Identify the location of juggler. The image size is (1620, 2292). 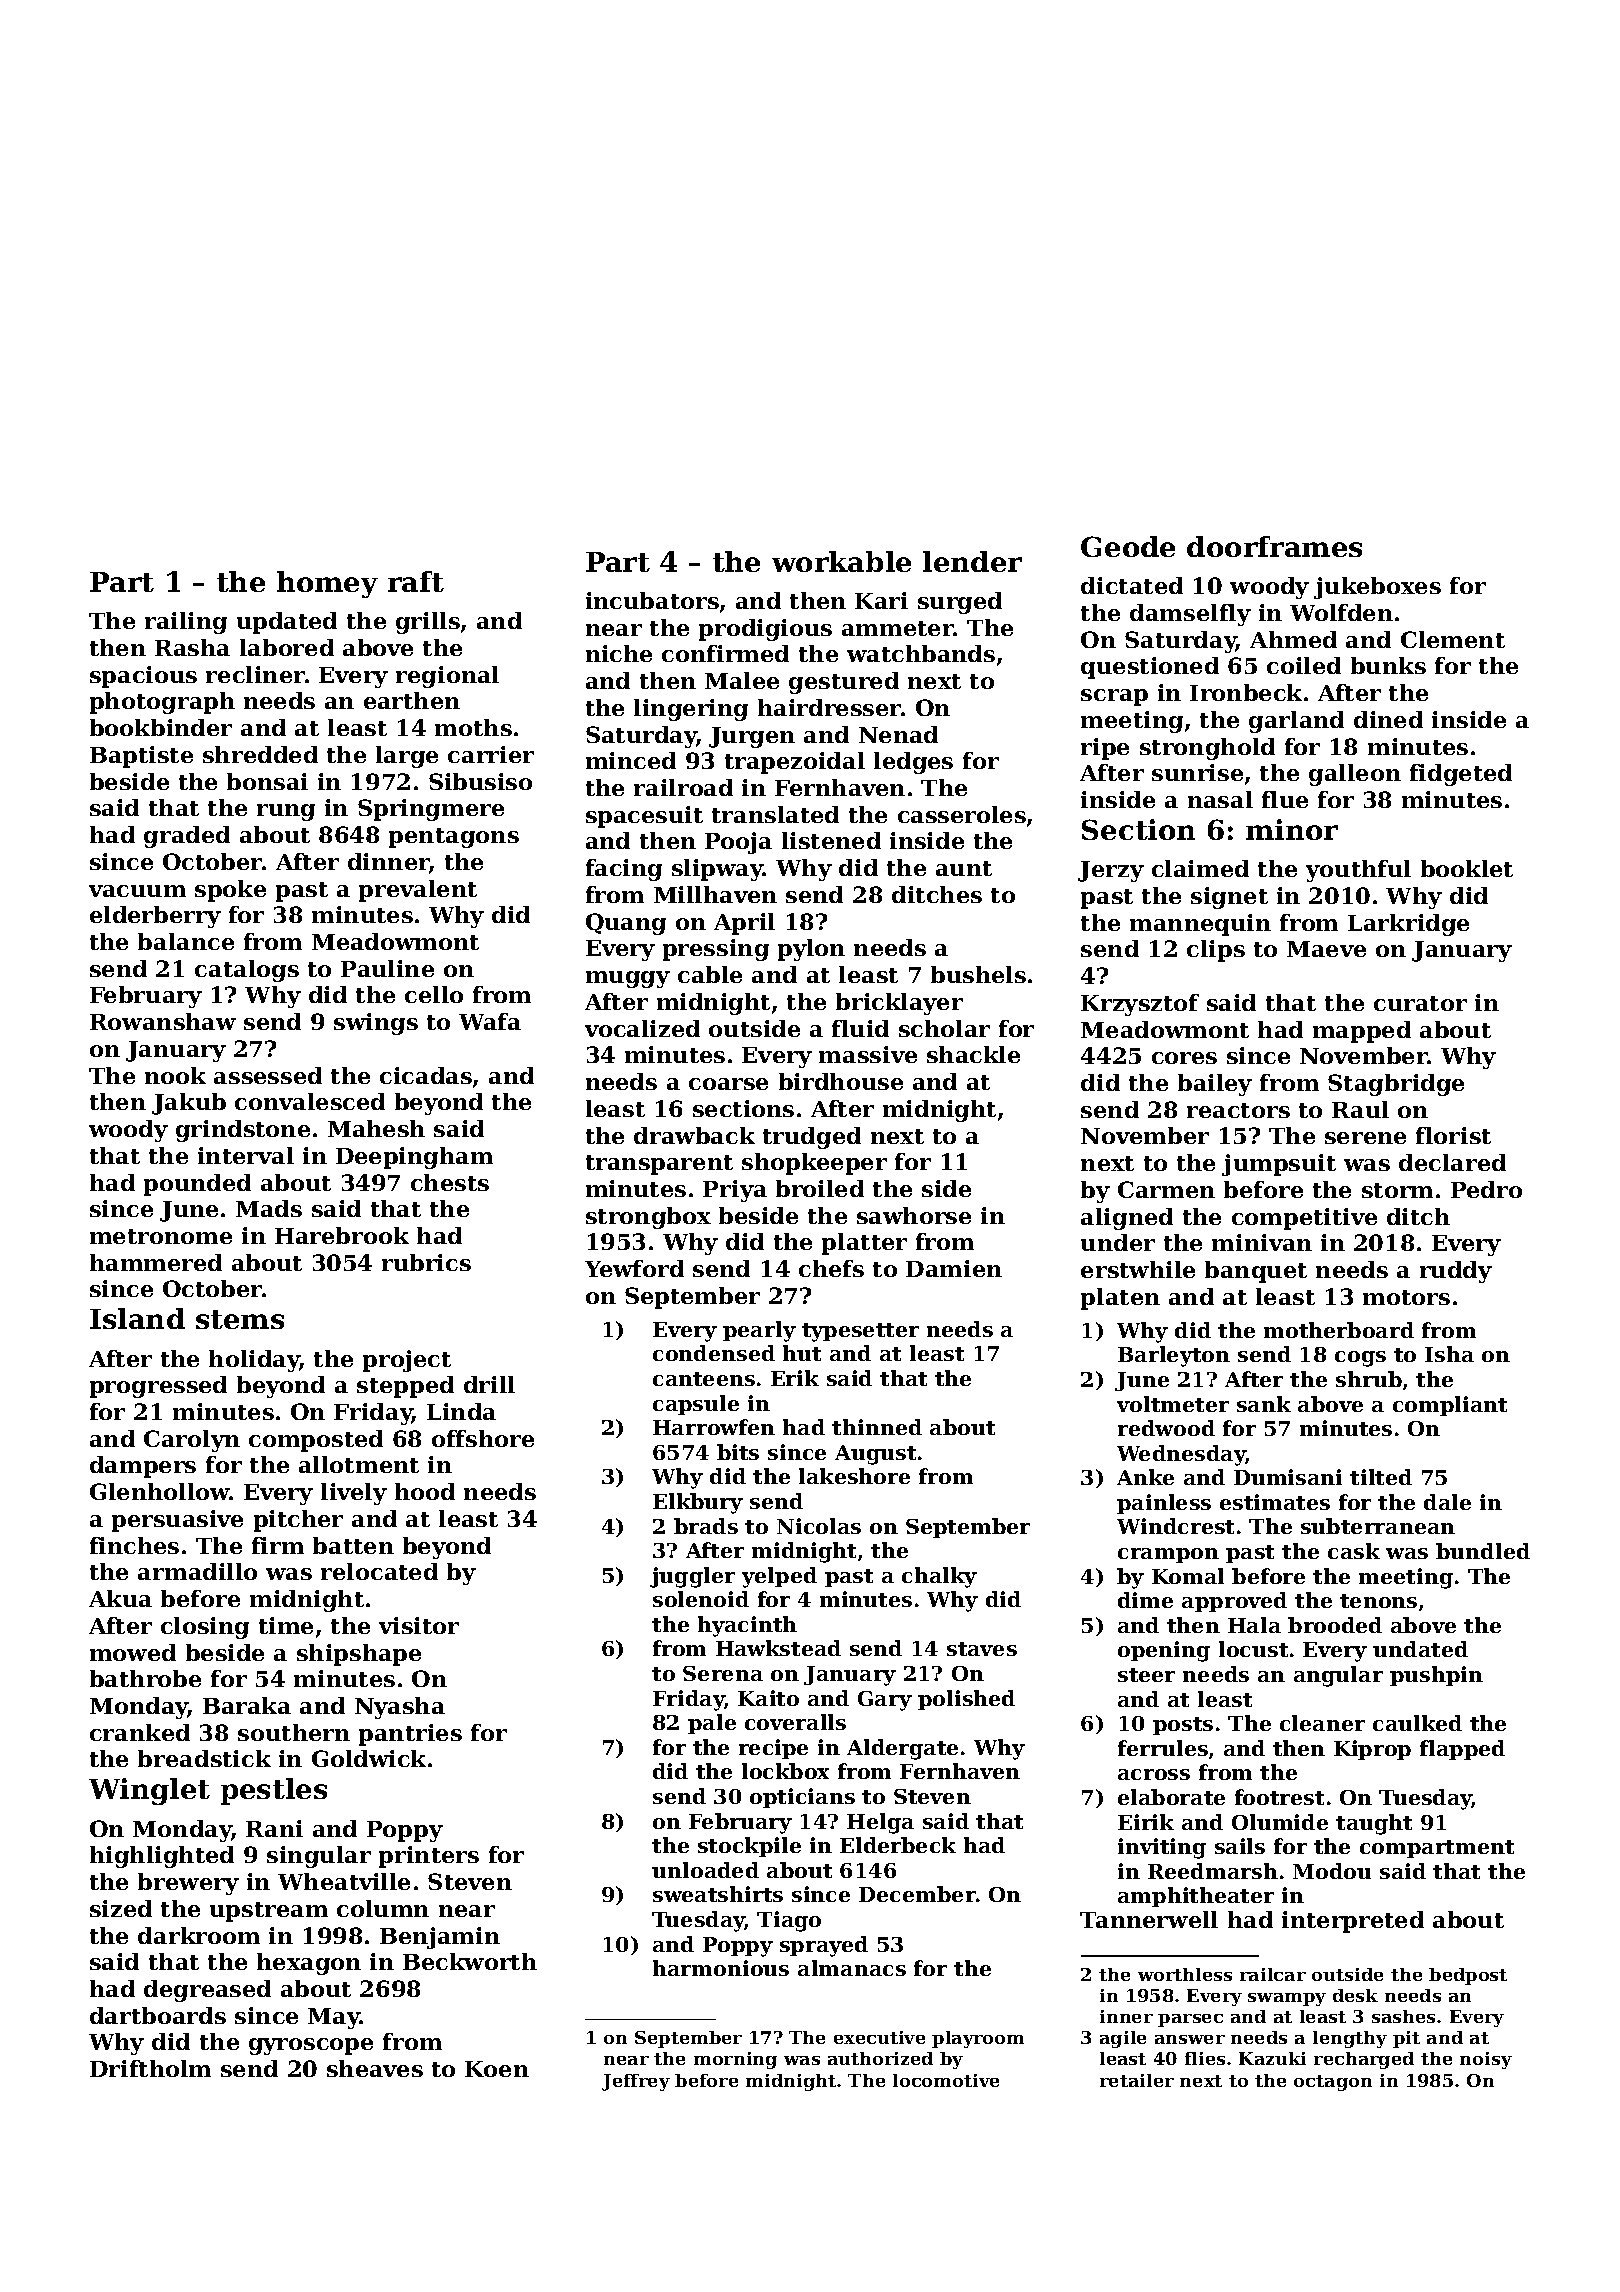
(692, 1577).
